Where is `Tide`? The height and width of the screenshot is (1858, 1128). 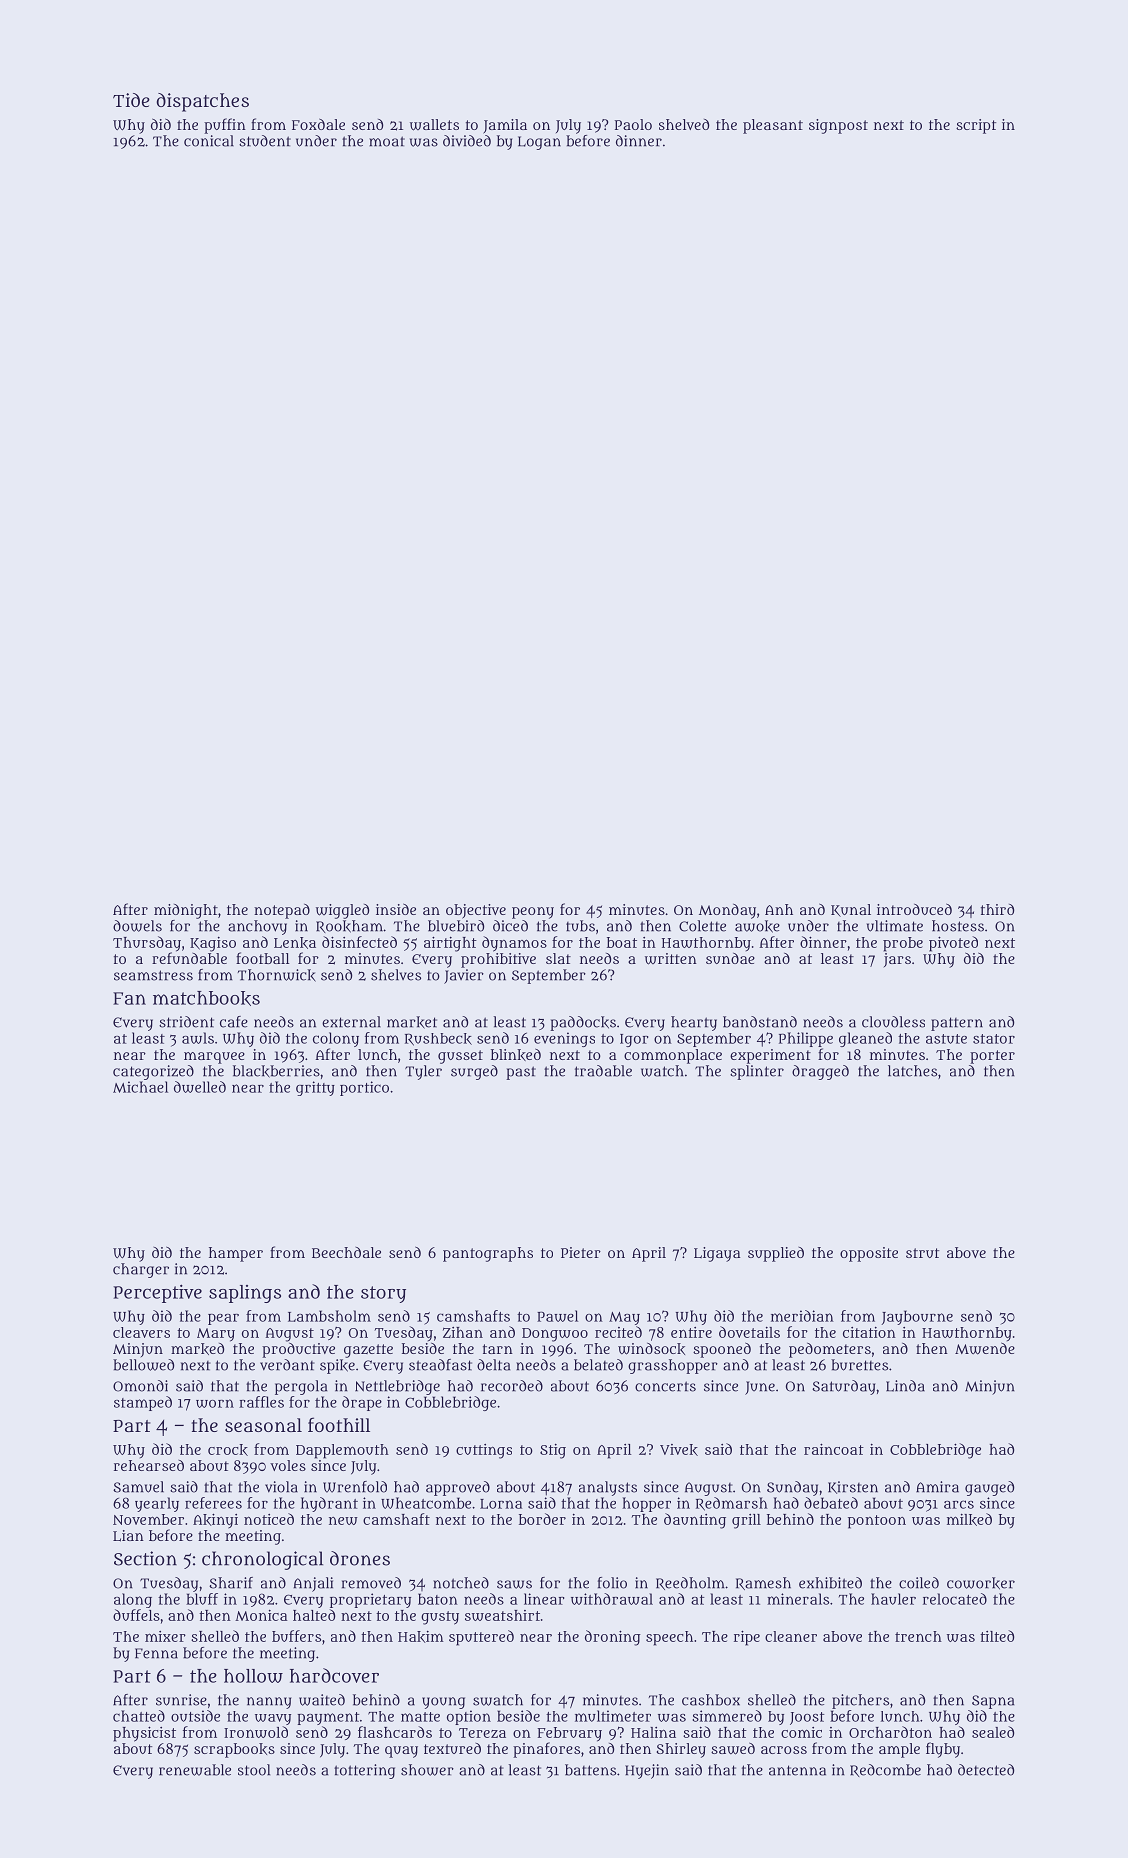 Tide is located at coordinates (131, 100).
